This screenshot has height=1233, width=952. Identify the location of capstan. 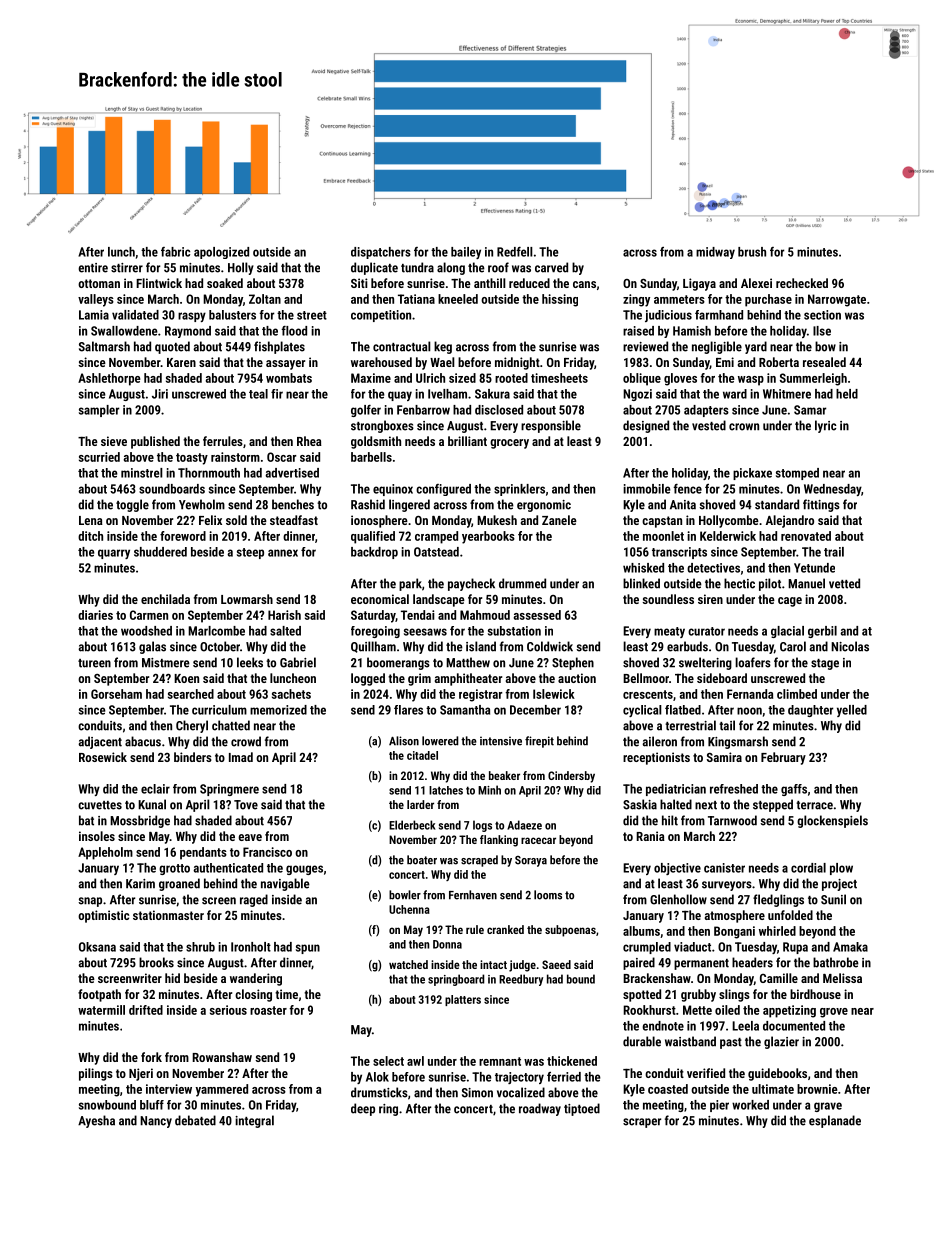
(662, 522).
